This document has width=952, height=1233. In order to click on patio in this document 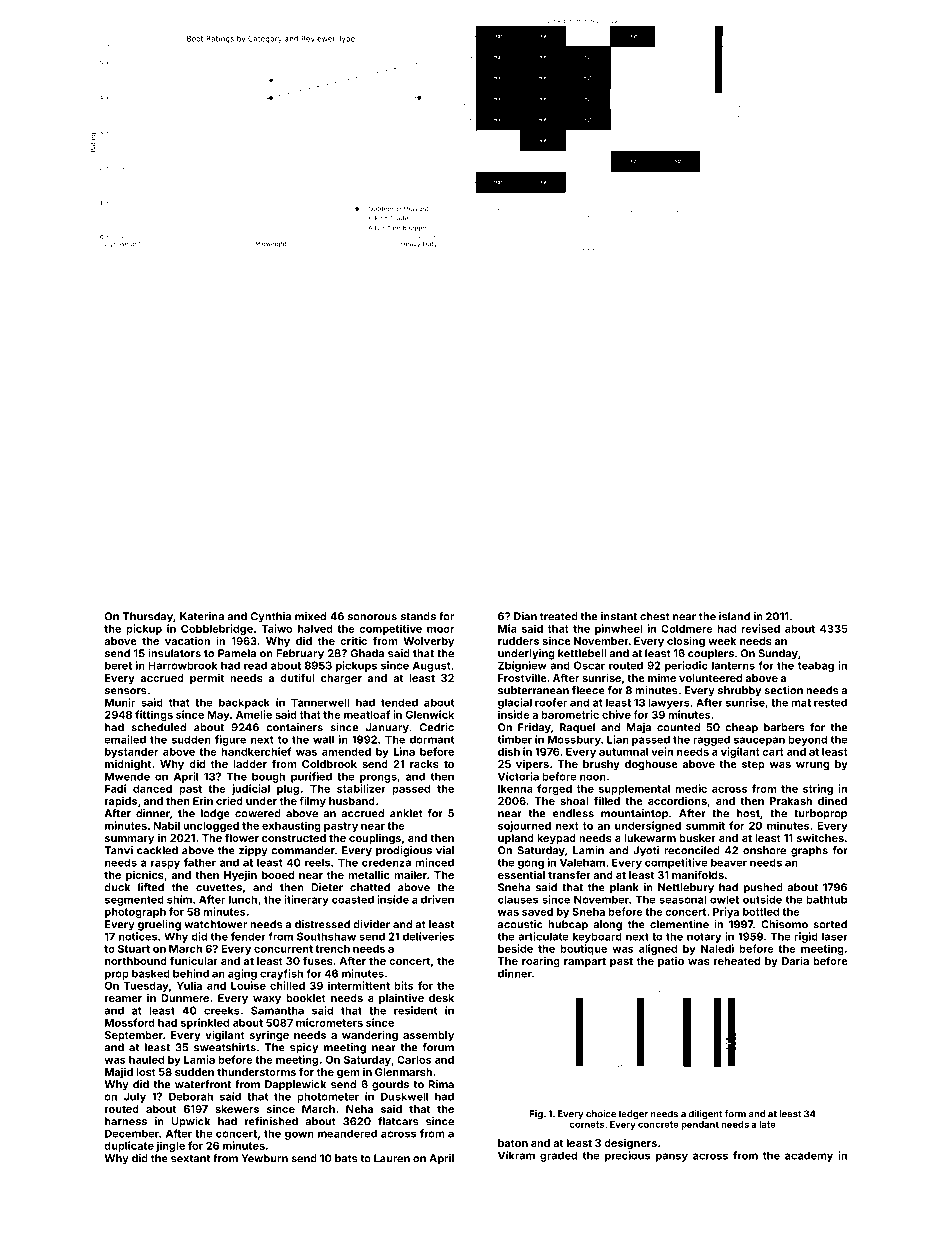, I will do `click(671, 961)`.
